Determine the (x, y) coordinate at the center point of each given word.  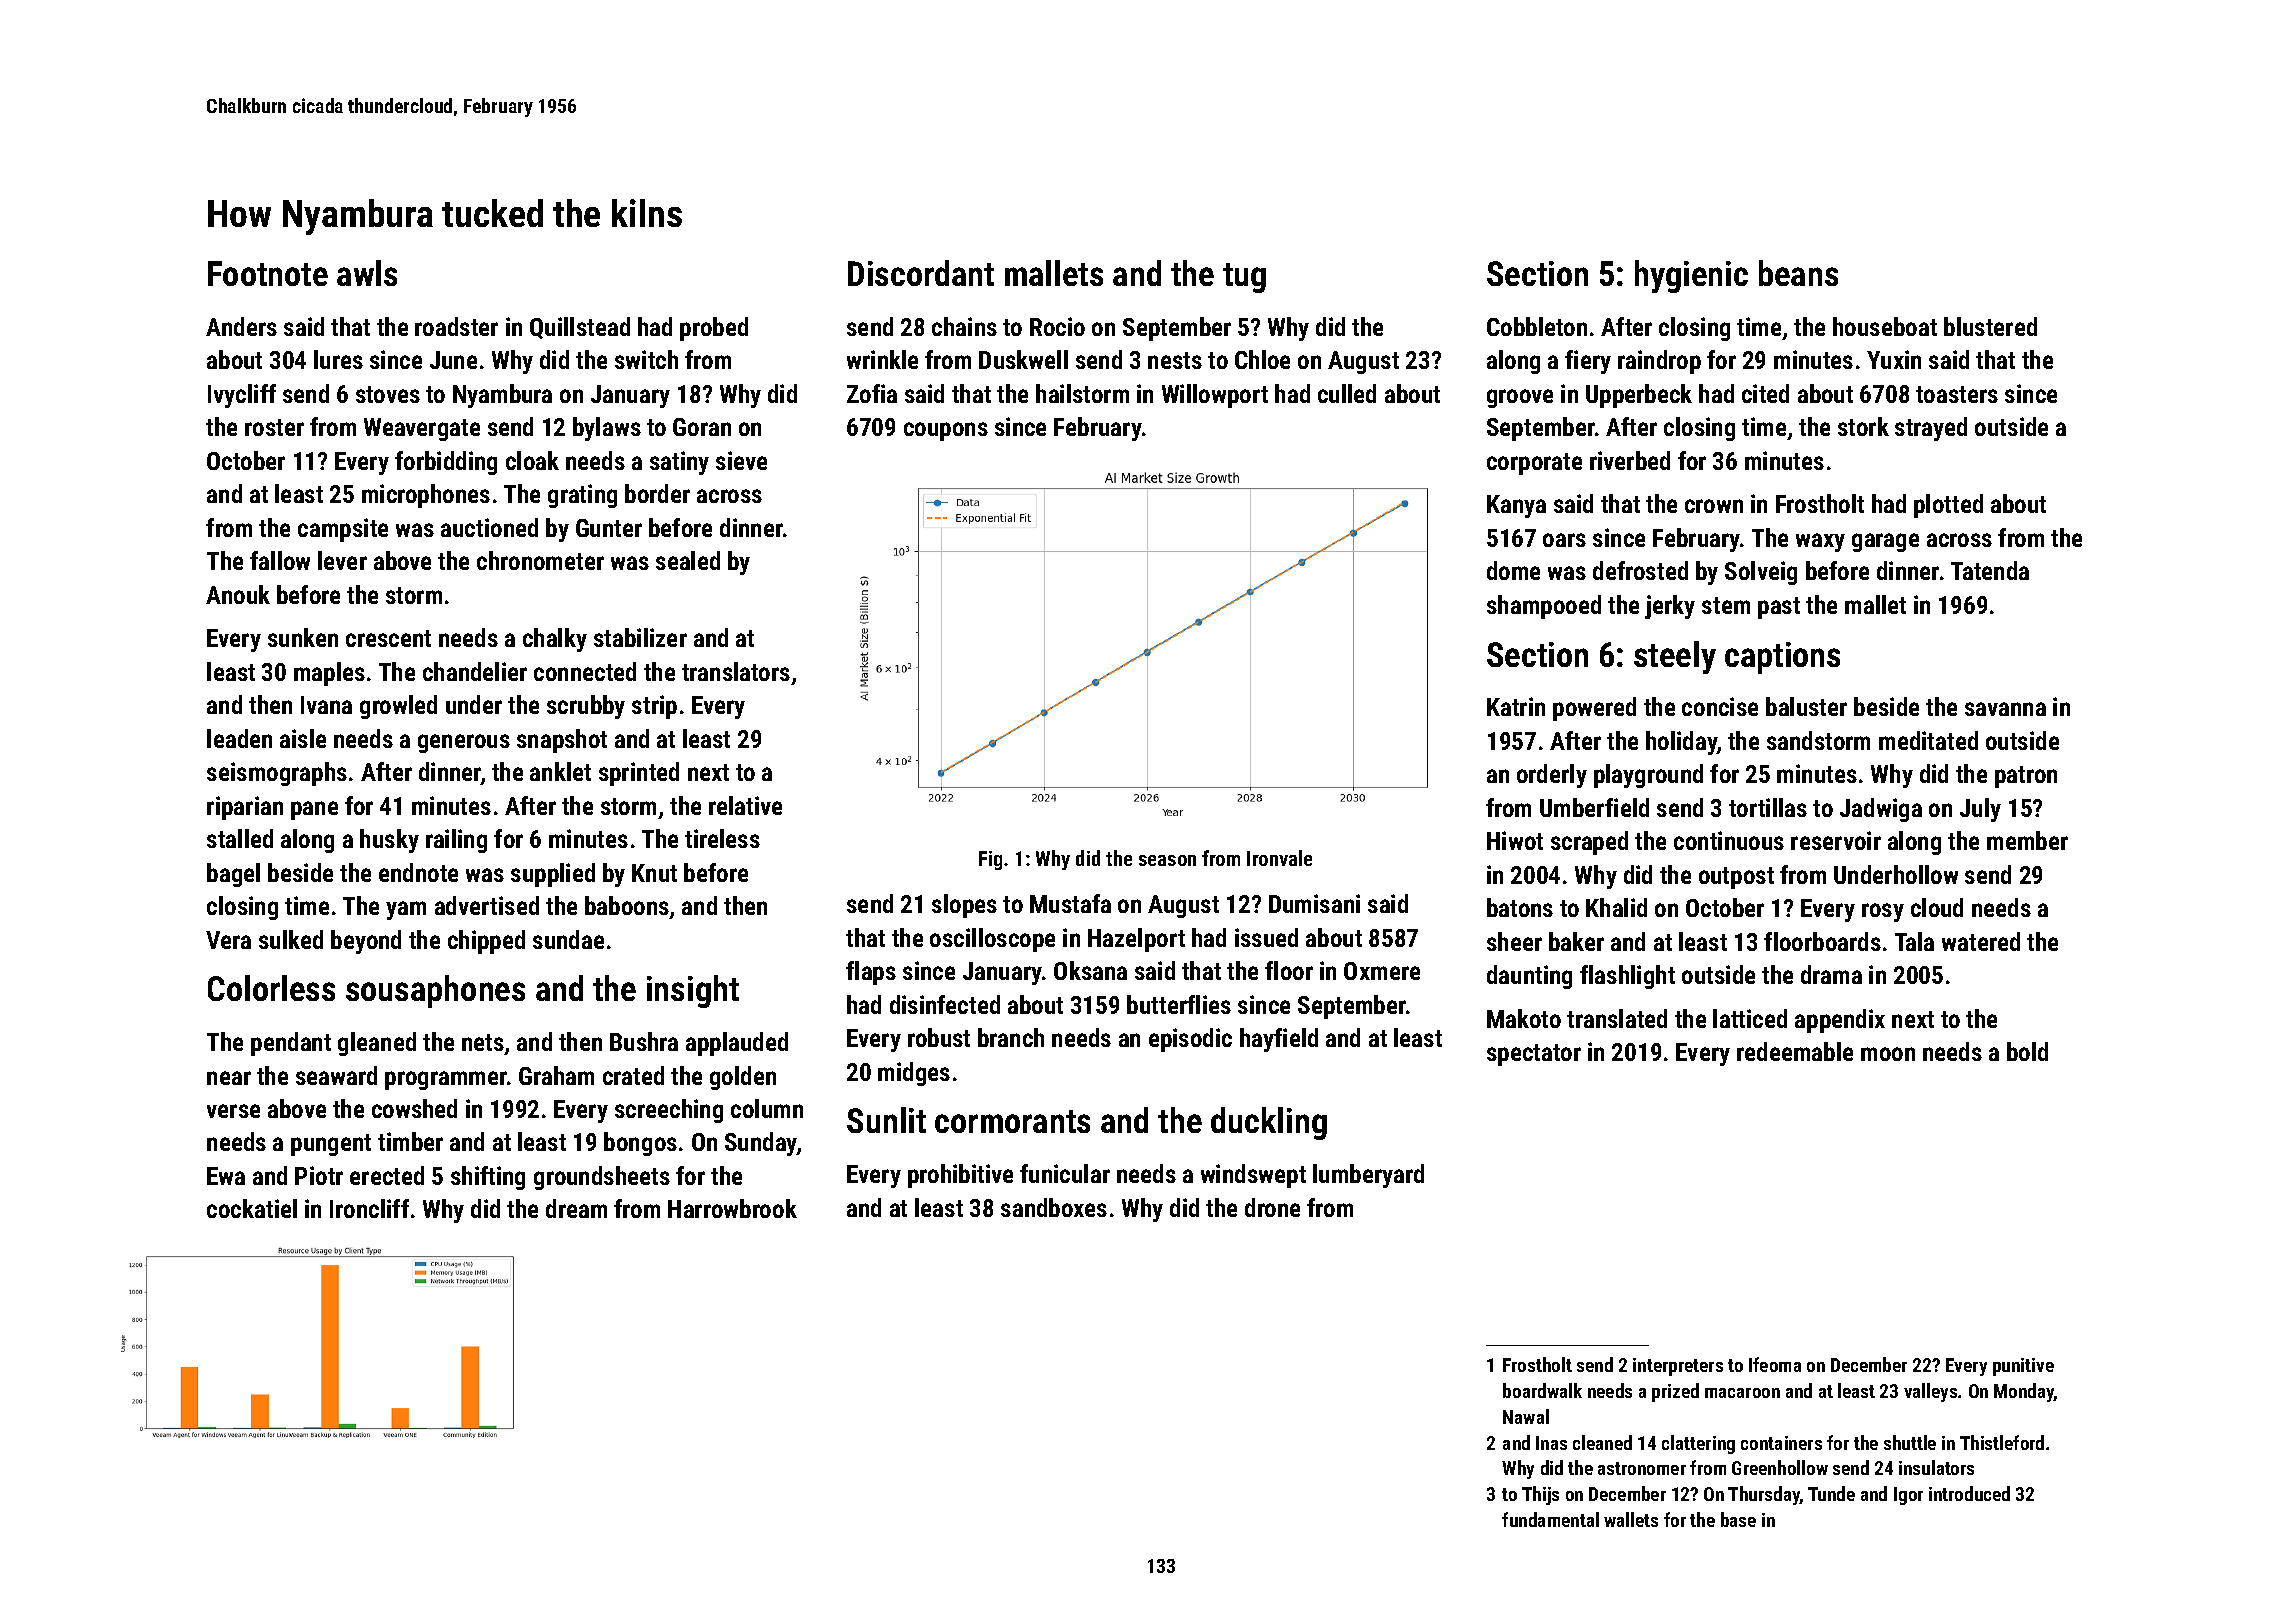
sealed (688, 560)
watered (1981, 941)
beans (1798, 273)
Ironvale (1279, 858)
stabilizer (640, 637)
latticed (1750, 1018)
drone (1272, 1207)
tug (1244, 278)
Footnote (268, 273)
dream (576, 1208)
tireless (722, 838)
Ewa (226, 1176)
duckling (1269, 1123)
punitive (2023, 1367)
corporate (1534, 464)
